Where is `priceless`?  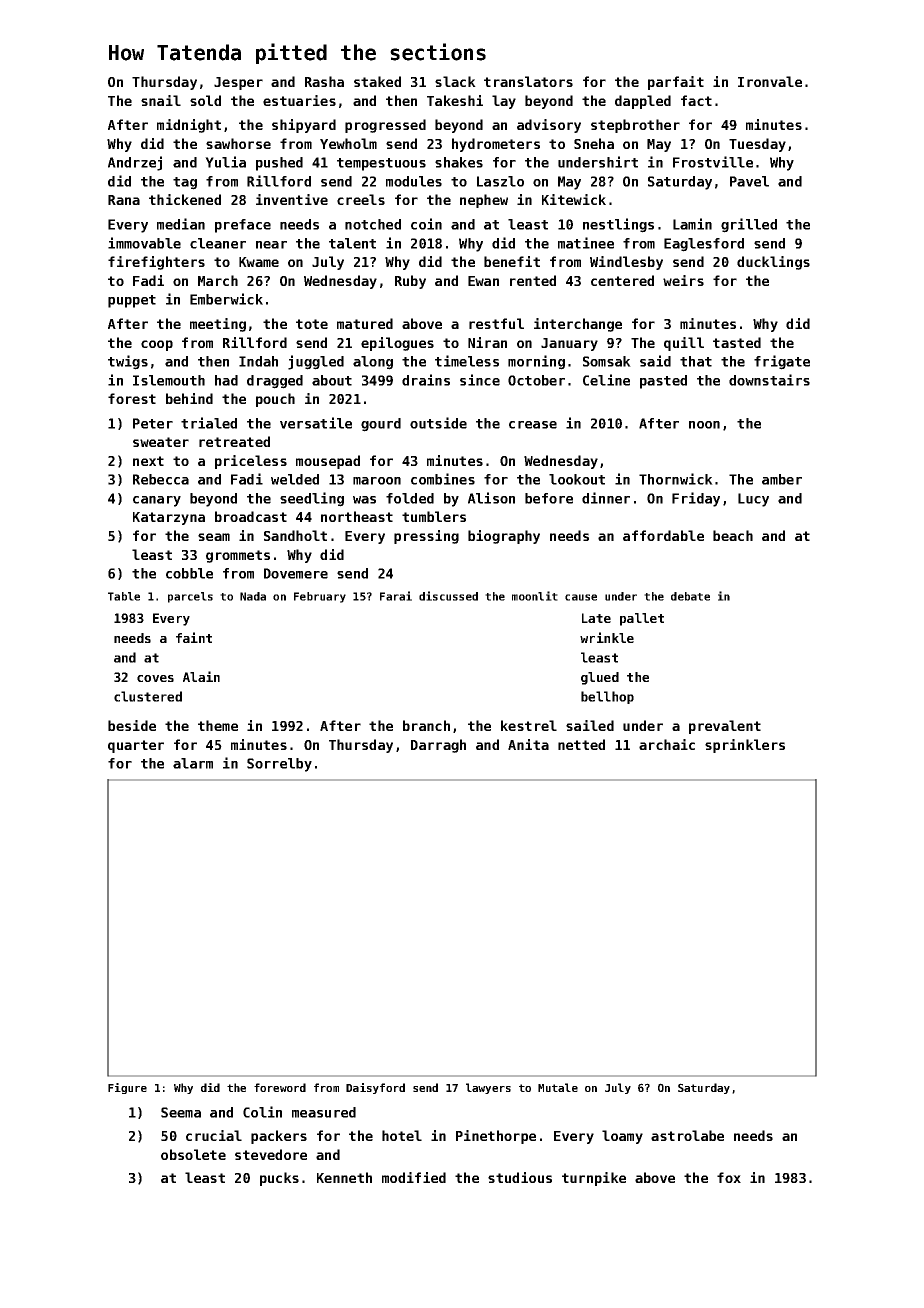 priceless is located at coordinates (251, 462).
